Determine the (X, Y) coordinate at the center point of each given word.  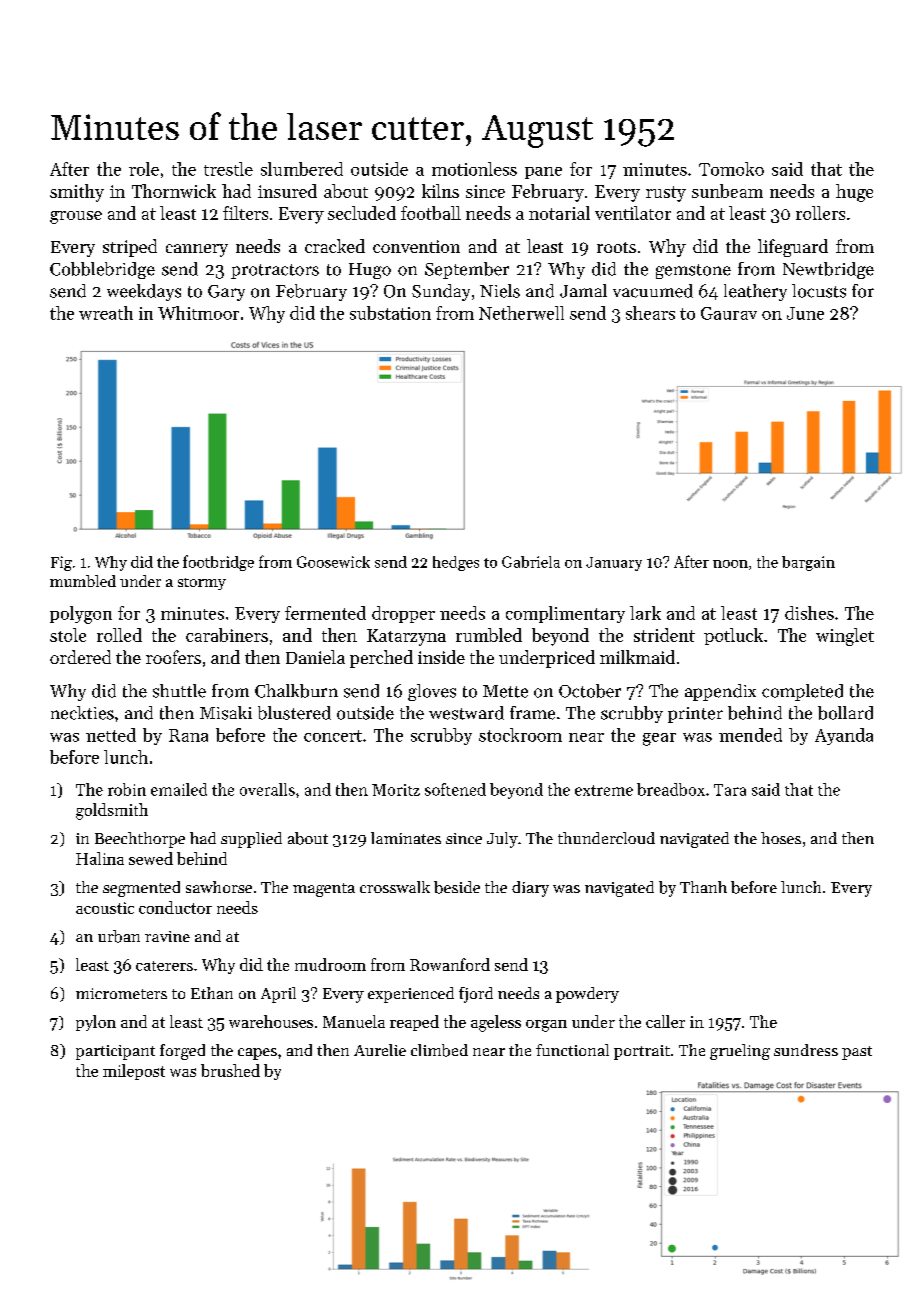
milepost (134, 1072)
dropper (403, 614)
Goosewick (333, 562)
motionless (474, 169)
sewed (151, 858)
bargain (808, 563)
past (857, 1053)
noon (730, 564)
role (144, 169)
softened (455, 789)
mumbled (83, 581)
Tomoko (731, 169)
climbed (439, 1050)
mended (750, 735)
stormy (202, 584)
